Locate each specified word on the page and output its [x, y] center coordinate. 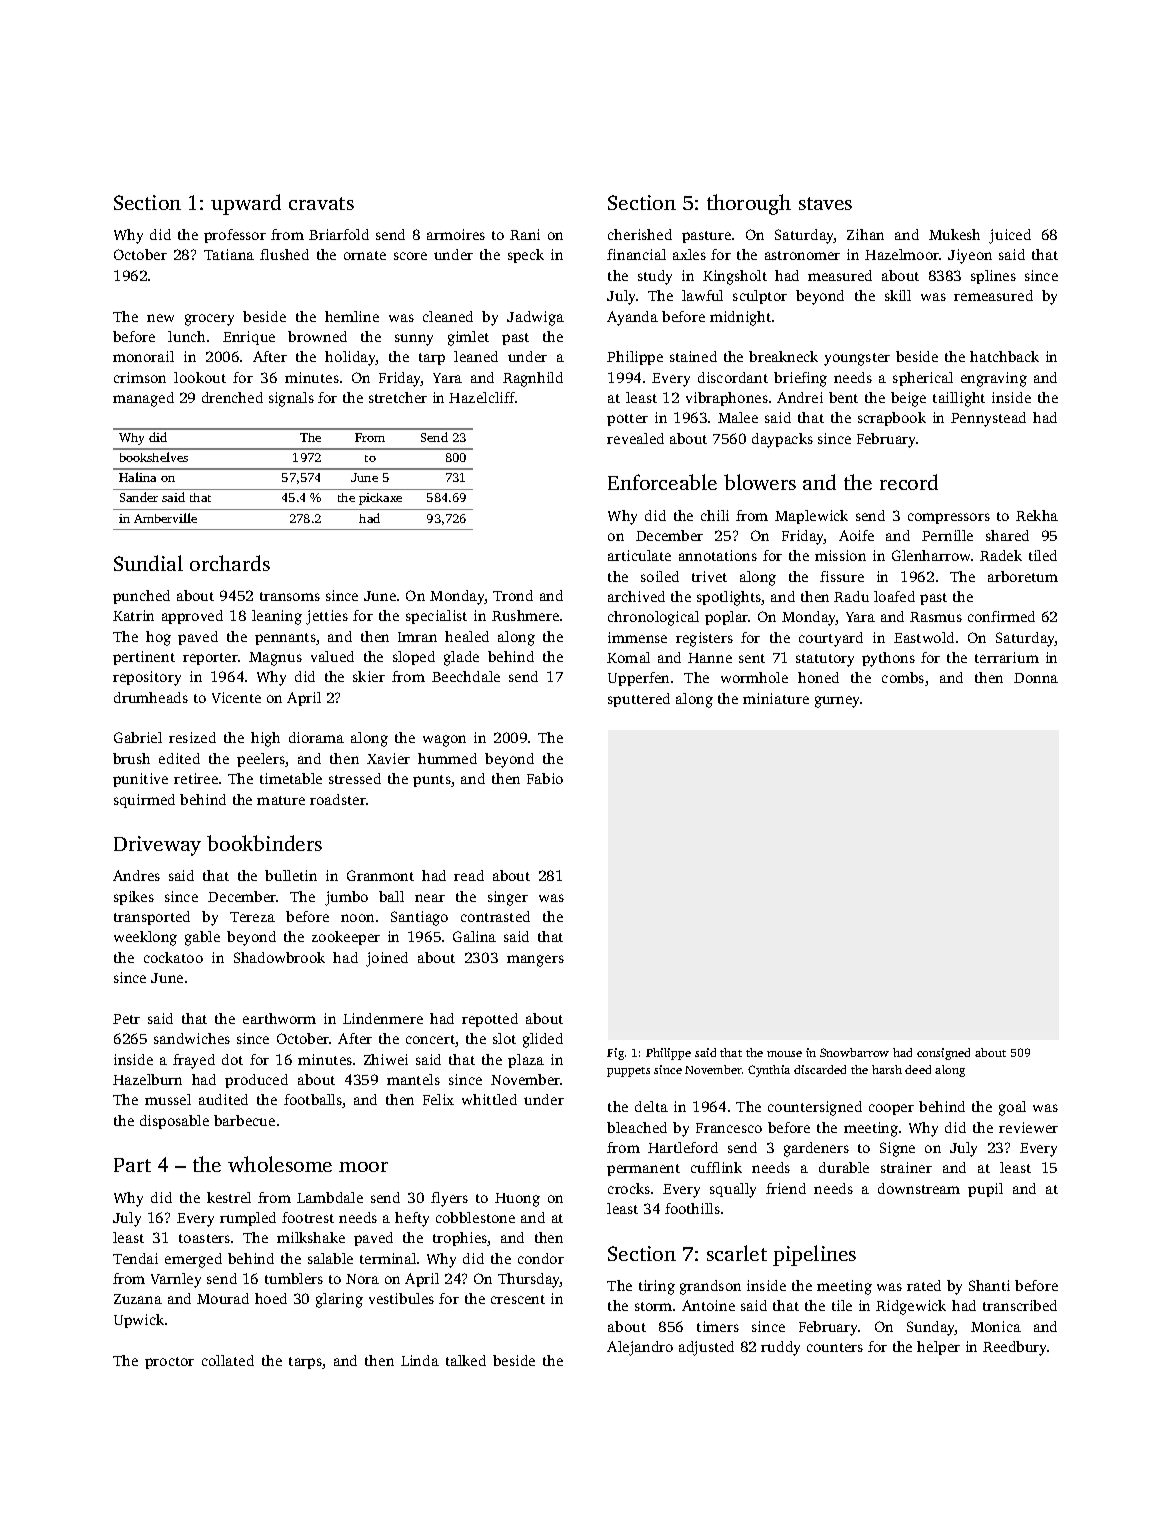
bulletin [291, 875]
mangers [535, 961]
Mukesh [954, 234]
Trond [513, 595]
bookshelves [154, 457]
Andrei [800, 397]
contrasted [495, 916]
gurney [838, 702]
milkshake [311, 1237]
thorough [749, 204]
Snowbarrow [854, 1052]
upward [246, 204]
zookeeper [346, 938]
